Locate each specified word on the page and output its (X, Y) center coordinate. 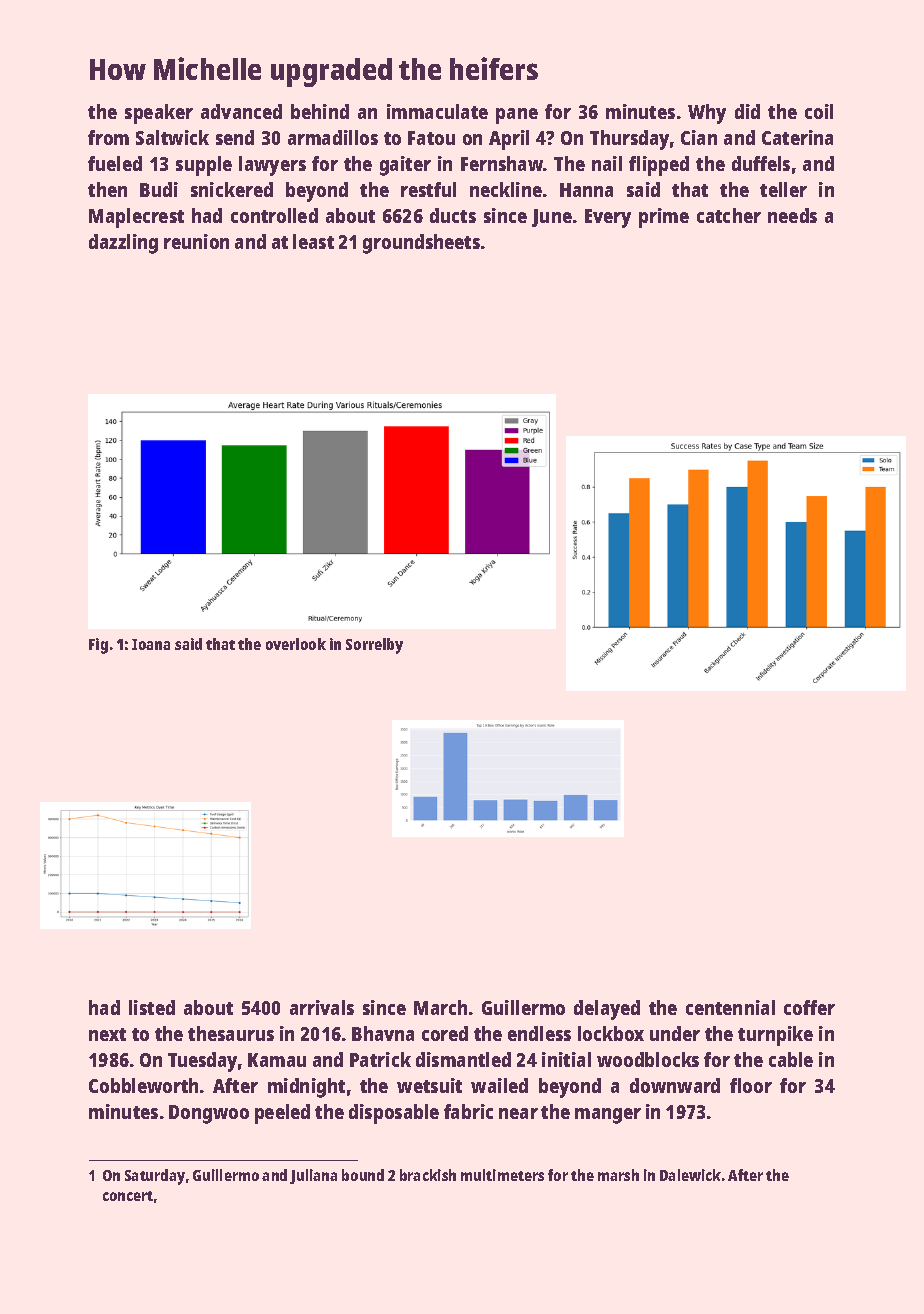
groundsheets (421, 244)
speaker (159, 114)
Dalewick (690, 1175)
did (747, 111)
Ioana (151, 644)
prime (664, 218)
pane (517, 116)
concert (128, 1196)
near (518, 1113)
